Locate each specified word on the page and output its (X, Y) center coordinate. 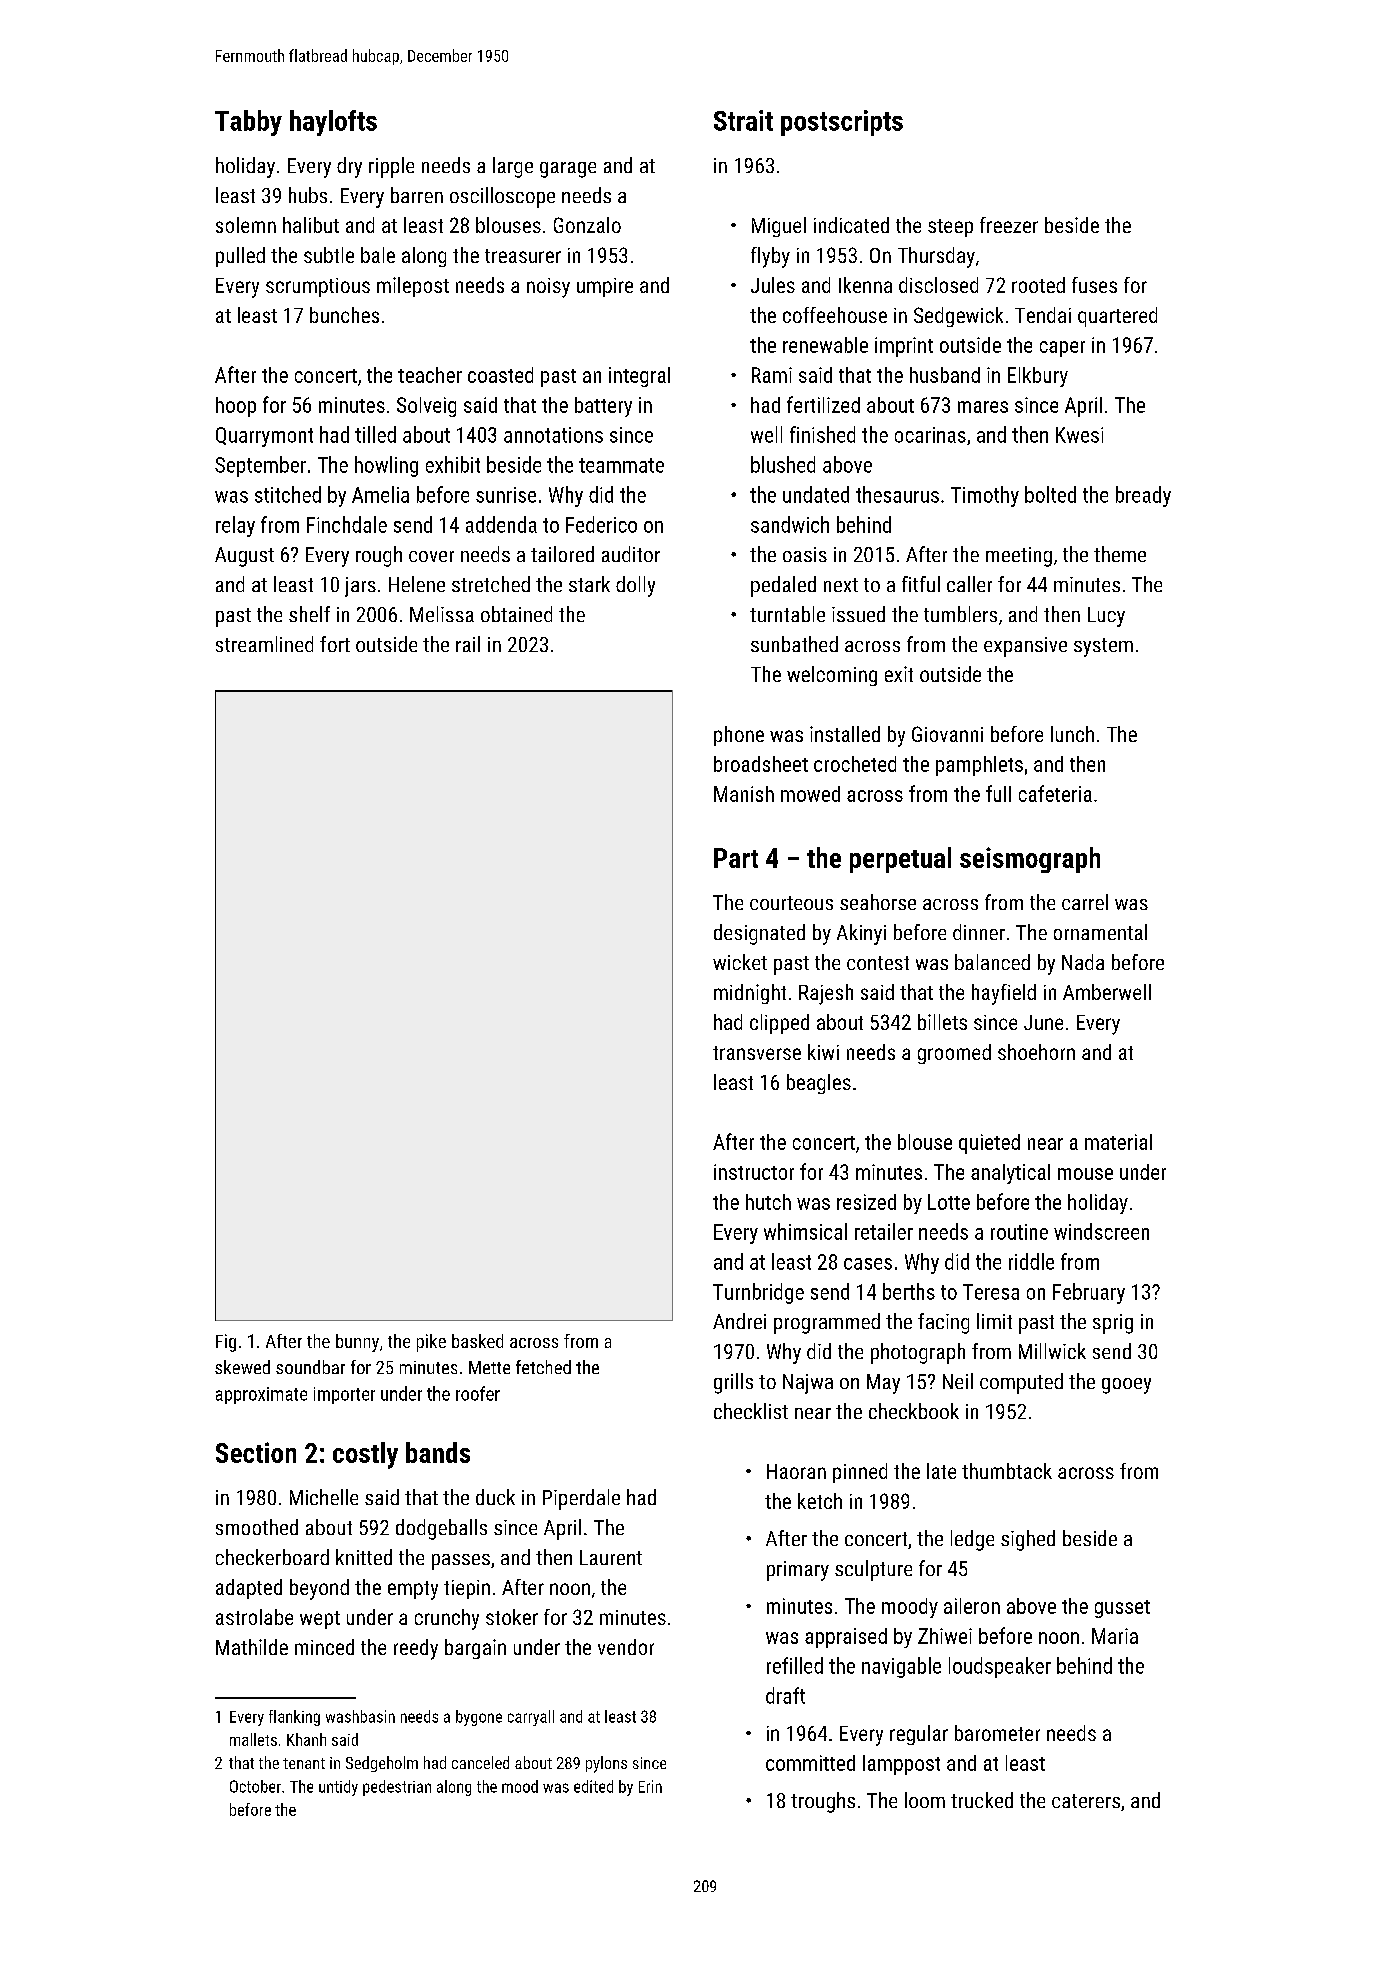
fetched (543, 1367)
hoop (236, 407)
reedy (416, 1649)
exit (899, 674)
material (1118, 1142)
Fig (226, 1343)
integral (639, 377)
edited (593, 1786)
